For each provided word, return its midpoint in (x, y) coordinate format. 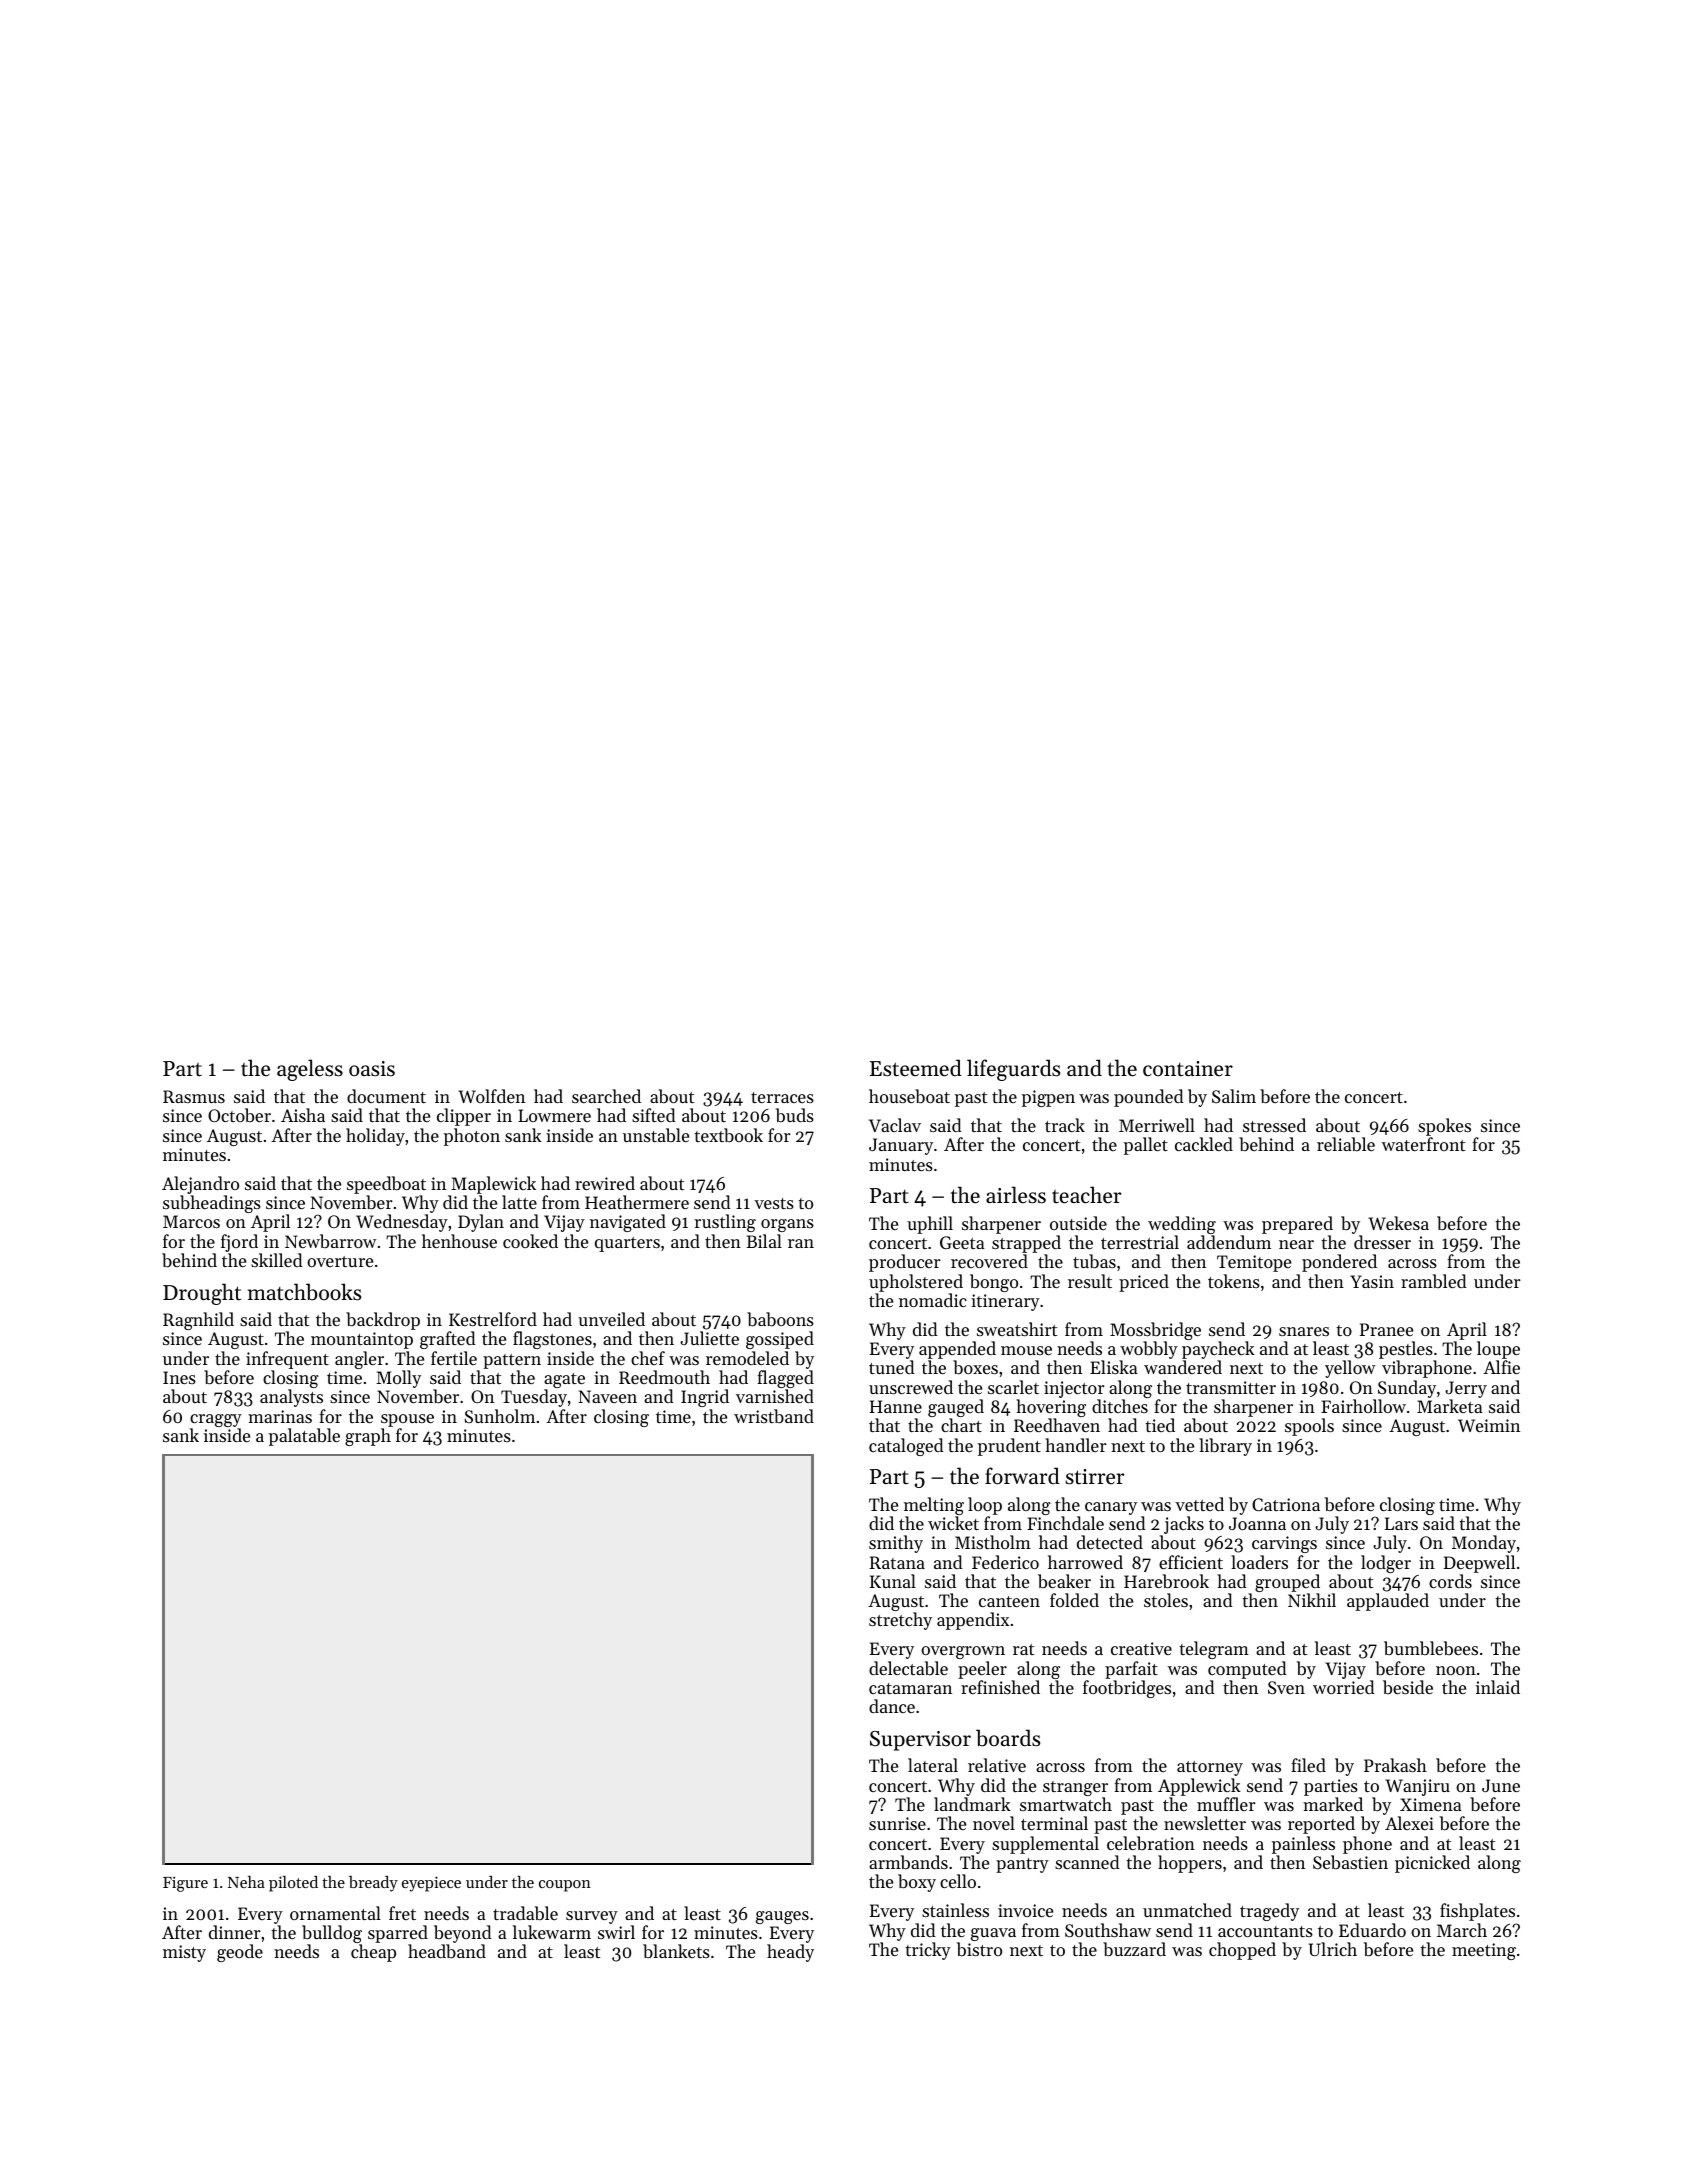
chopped (1242, 1951)
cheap (373, 1953)
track (1065, 1125)
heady (790, 1953)
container (1188, 1069)
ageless (310, 1070)
